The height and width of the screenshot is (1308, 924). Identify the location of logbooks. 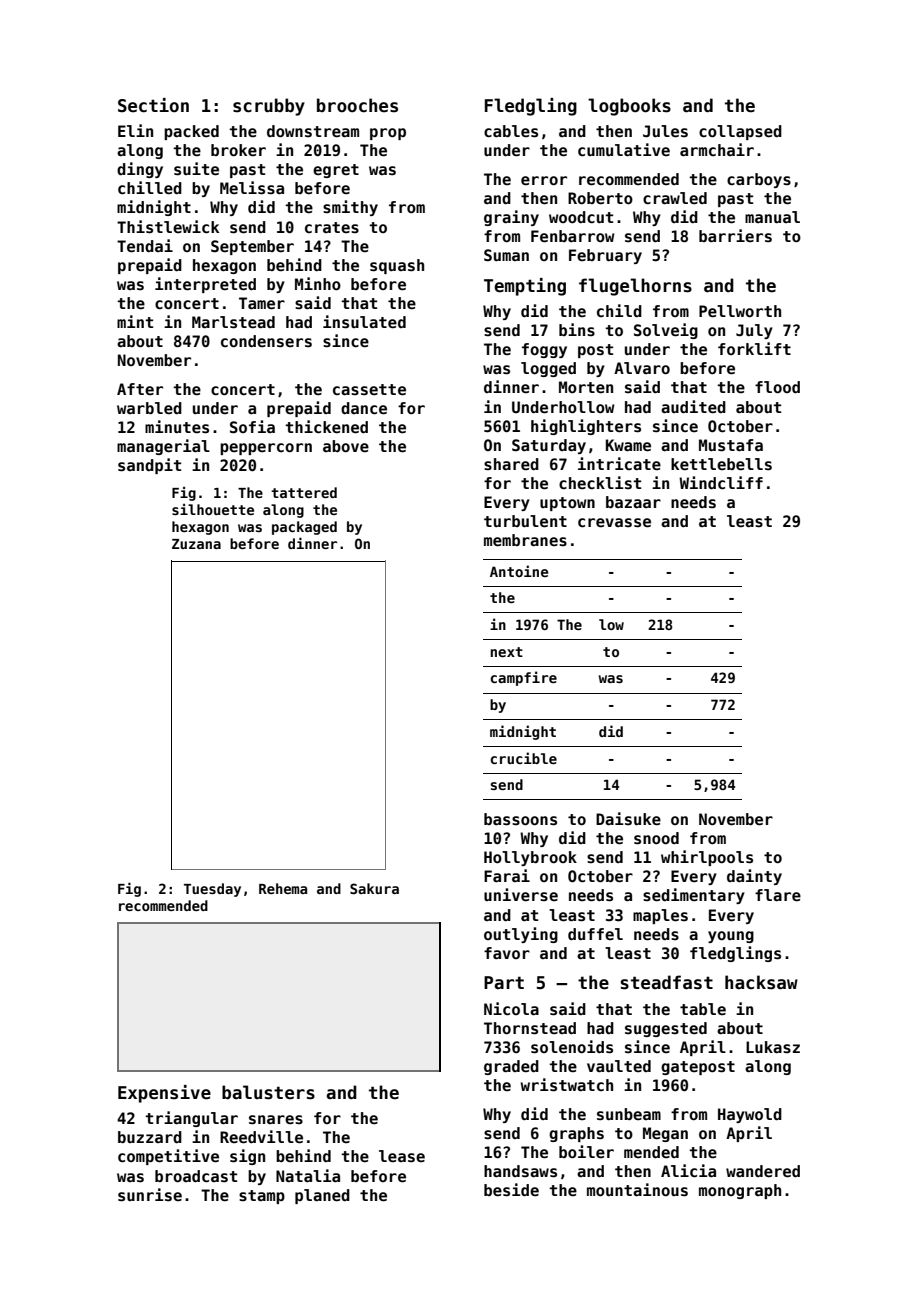
(629, 107).
